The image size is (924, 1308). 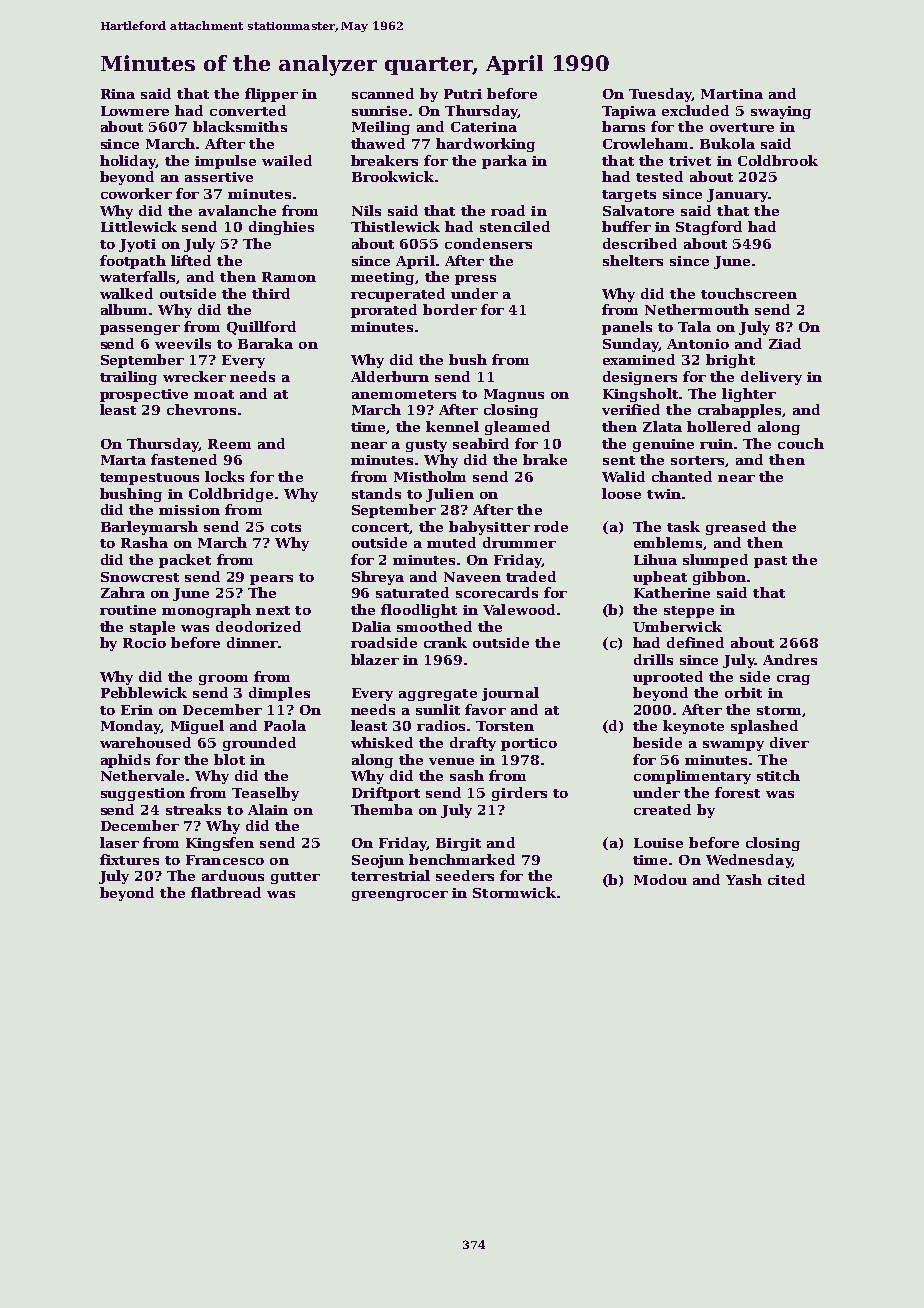 What do you see at coordinates (732, 94) in the image?
I see `Martina` at bounding box center [732, 94].
